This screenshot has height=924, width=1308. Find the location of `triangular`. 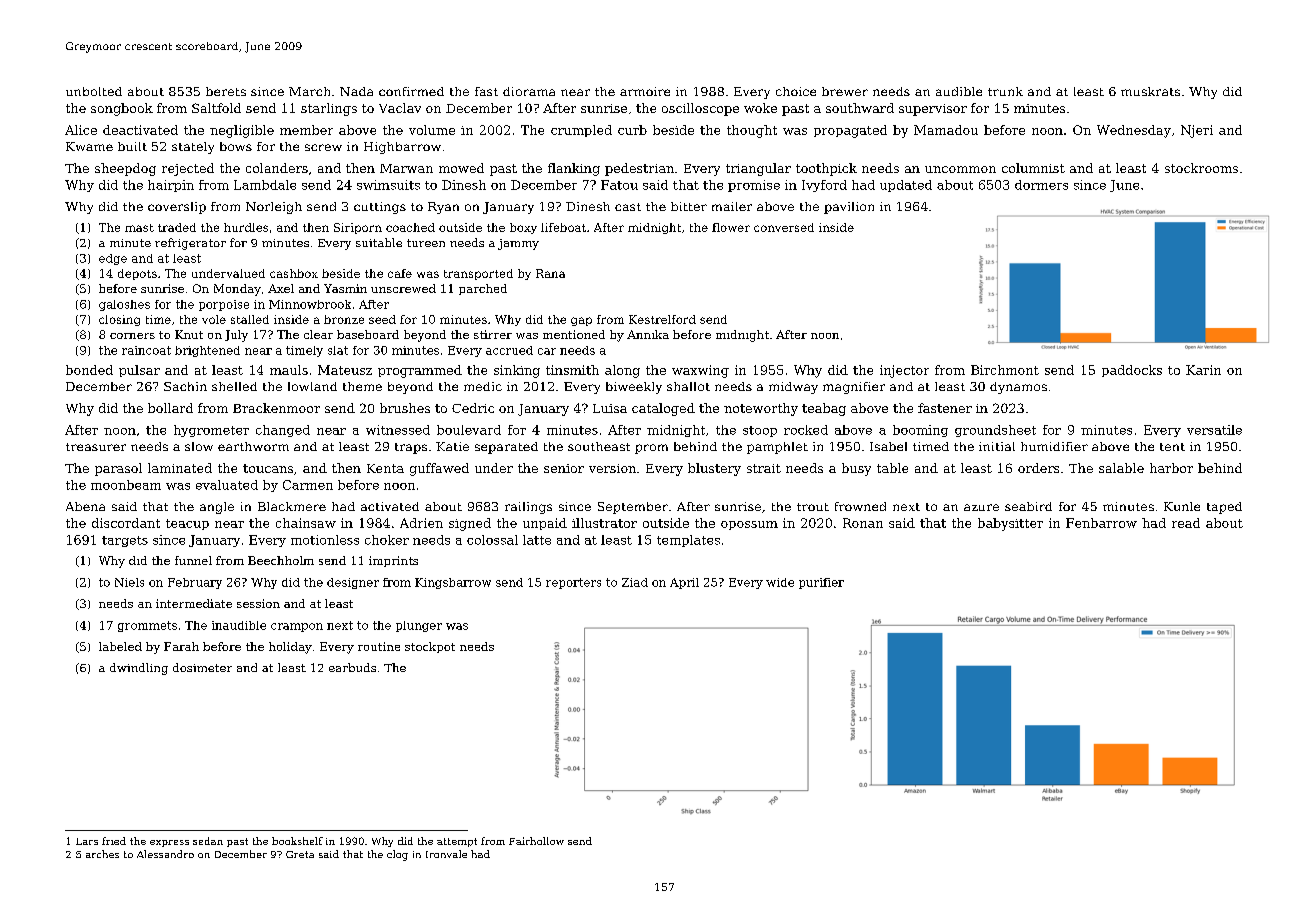

triangular is located at coordinates (758, 169).
